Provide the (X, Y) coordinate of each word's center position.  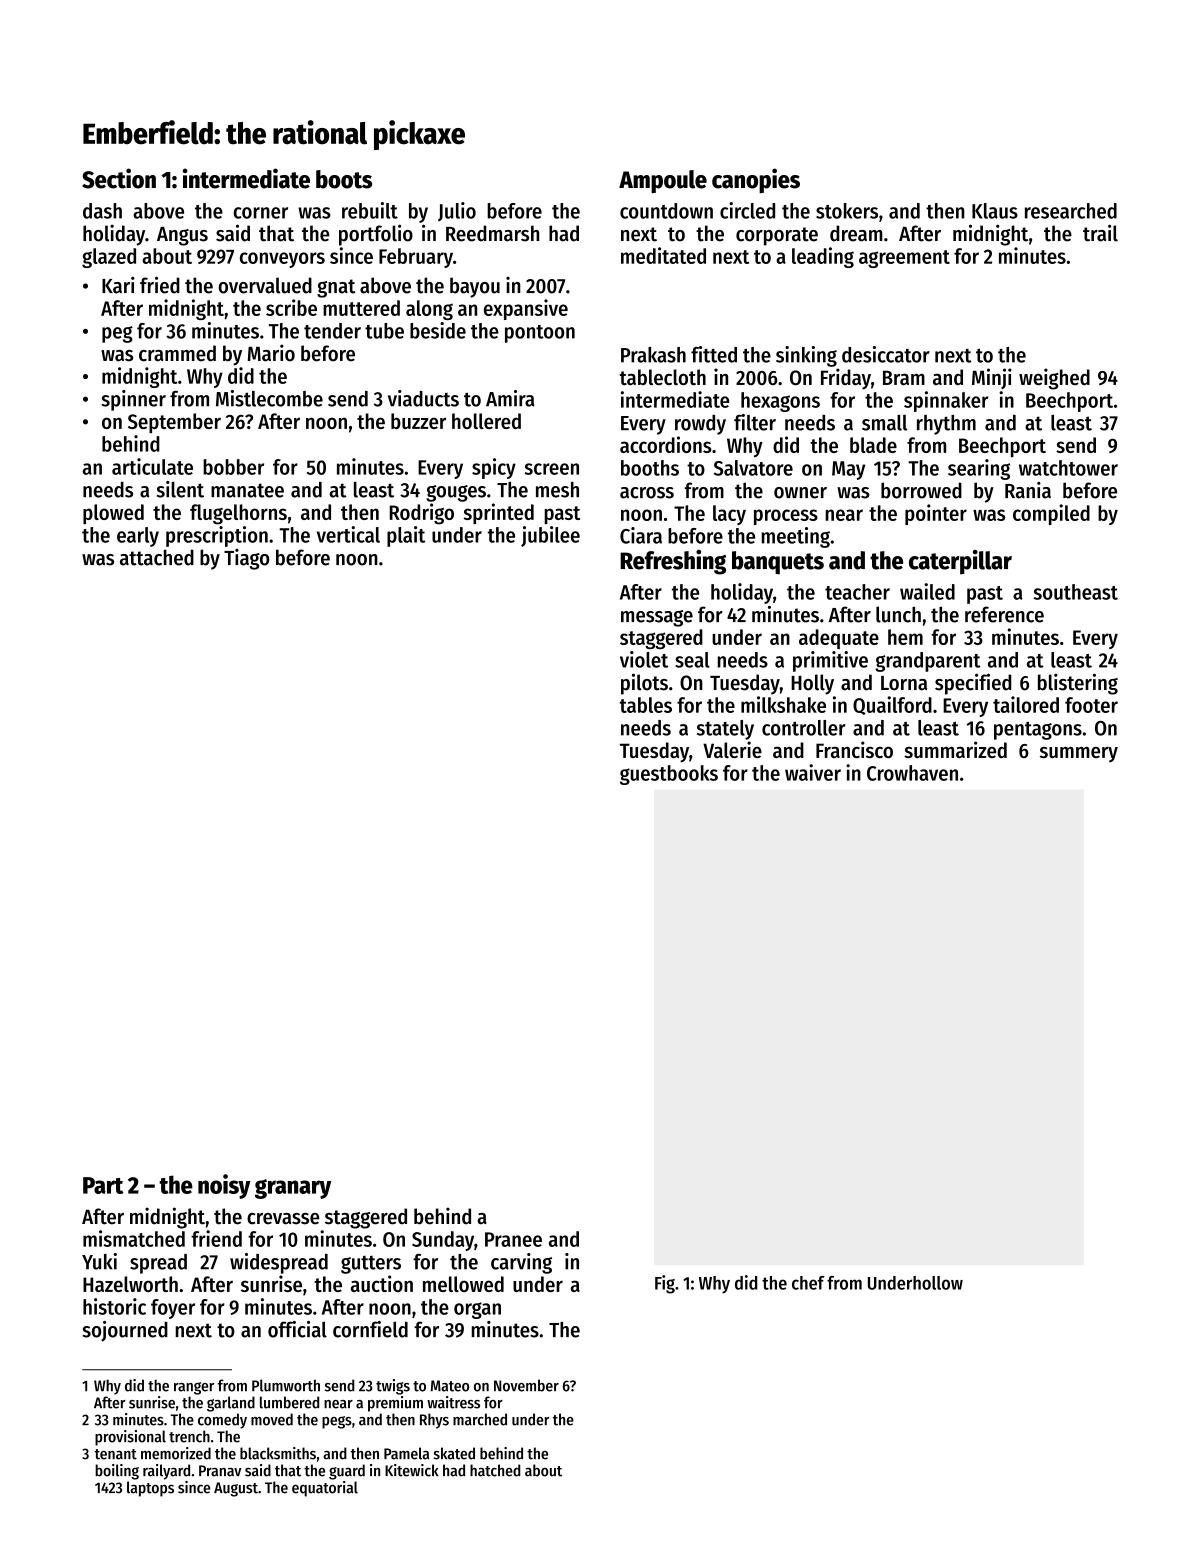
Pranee (513, 1239)
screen (552, 469)
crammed (177, 353)
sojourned (125, 1331)
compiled (1051, 514)
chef (808, 1283)
